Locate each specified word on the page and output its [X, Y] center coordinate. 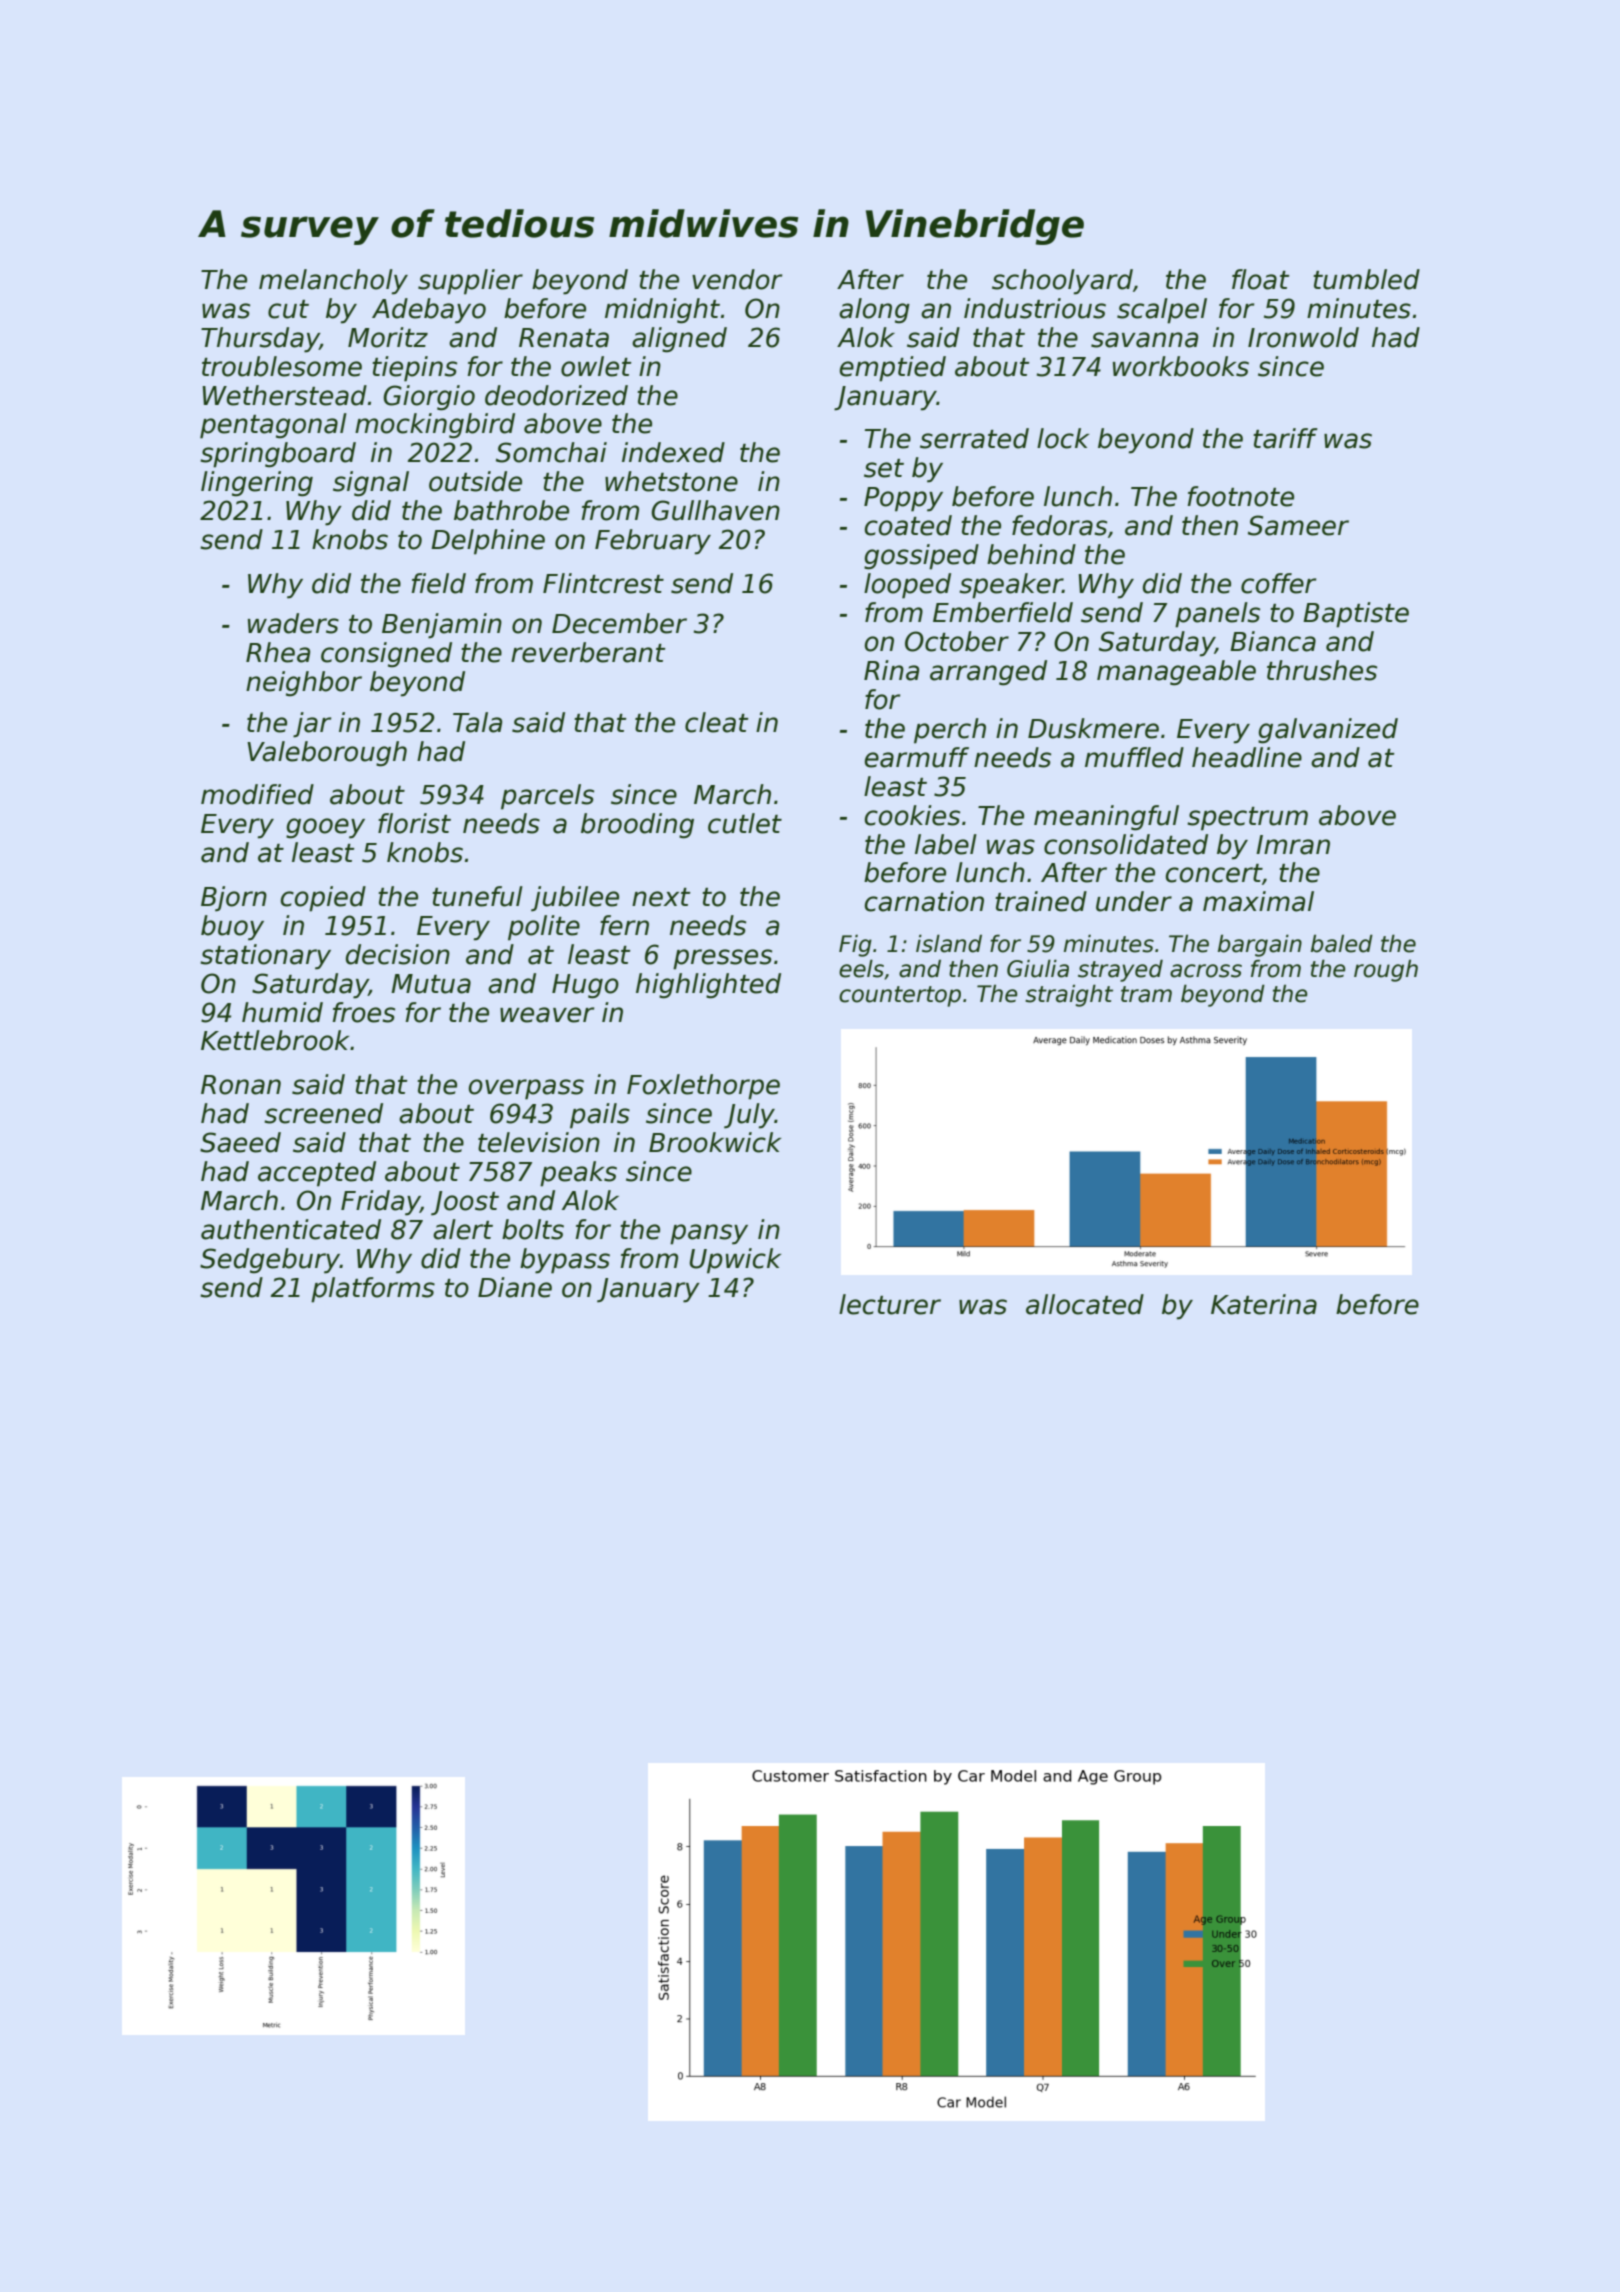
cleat [717, 722]
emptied [893, 369]
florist [414, 823]
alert [463, 1229]
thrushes [1322, 670]
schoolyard [1062, 282]
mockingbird [435, 426]
